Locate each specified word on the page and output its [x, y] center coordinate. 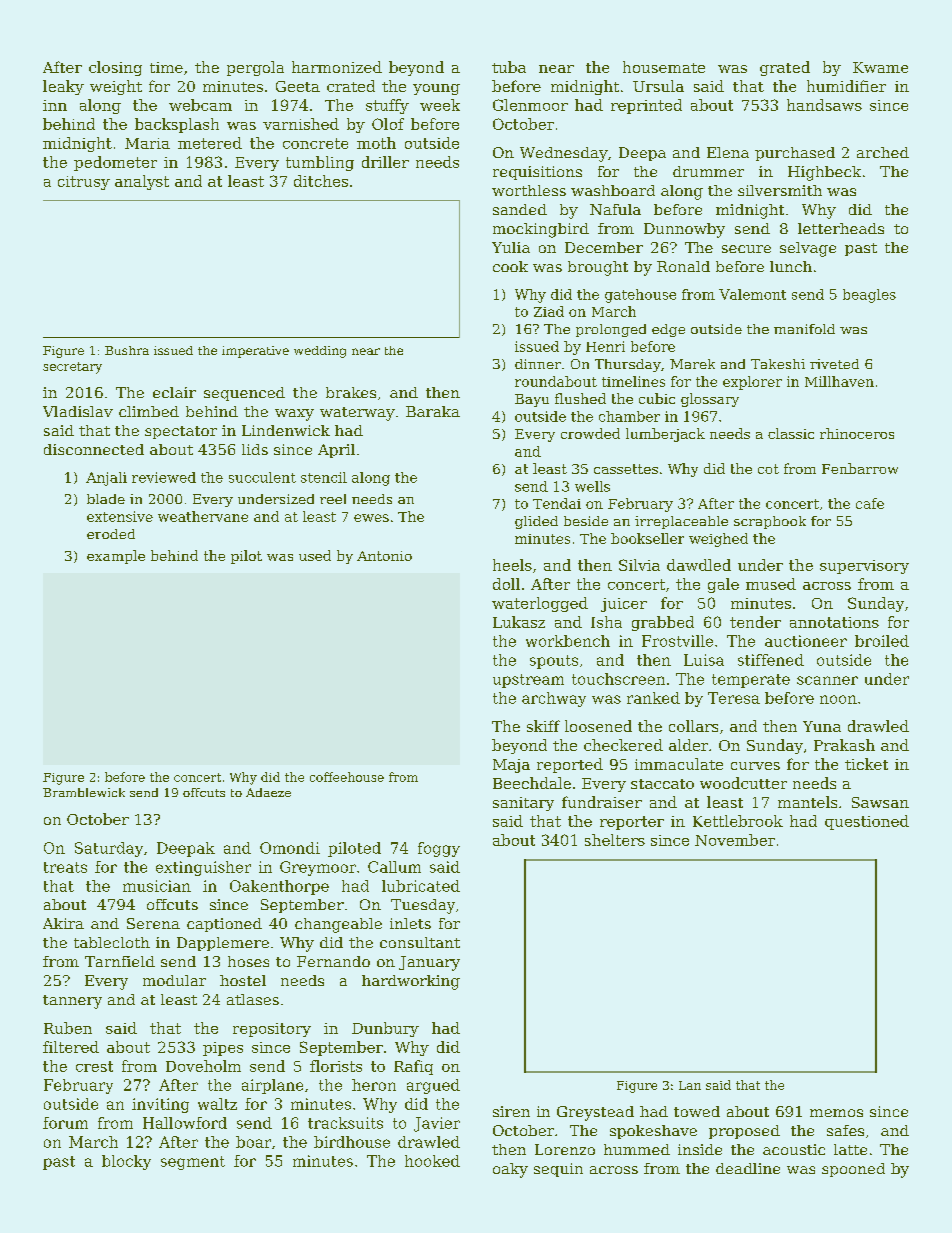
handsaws [824, 105]
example [116, 557]
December [604, 247]
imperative [255, 352]
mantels [807, 802]
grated [785, 68]
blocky [126, 1162]
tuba [509, 67]
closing [115, 68]
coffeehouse [347, 777]
